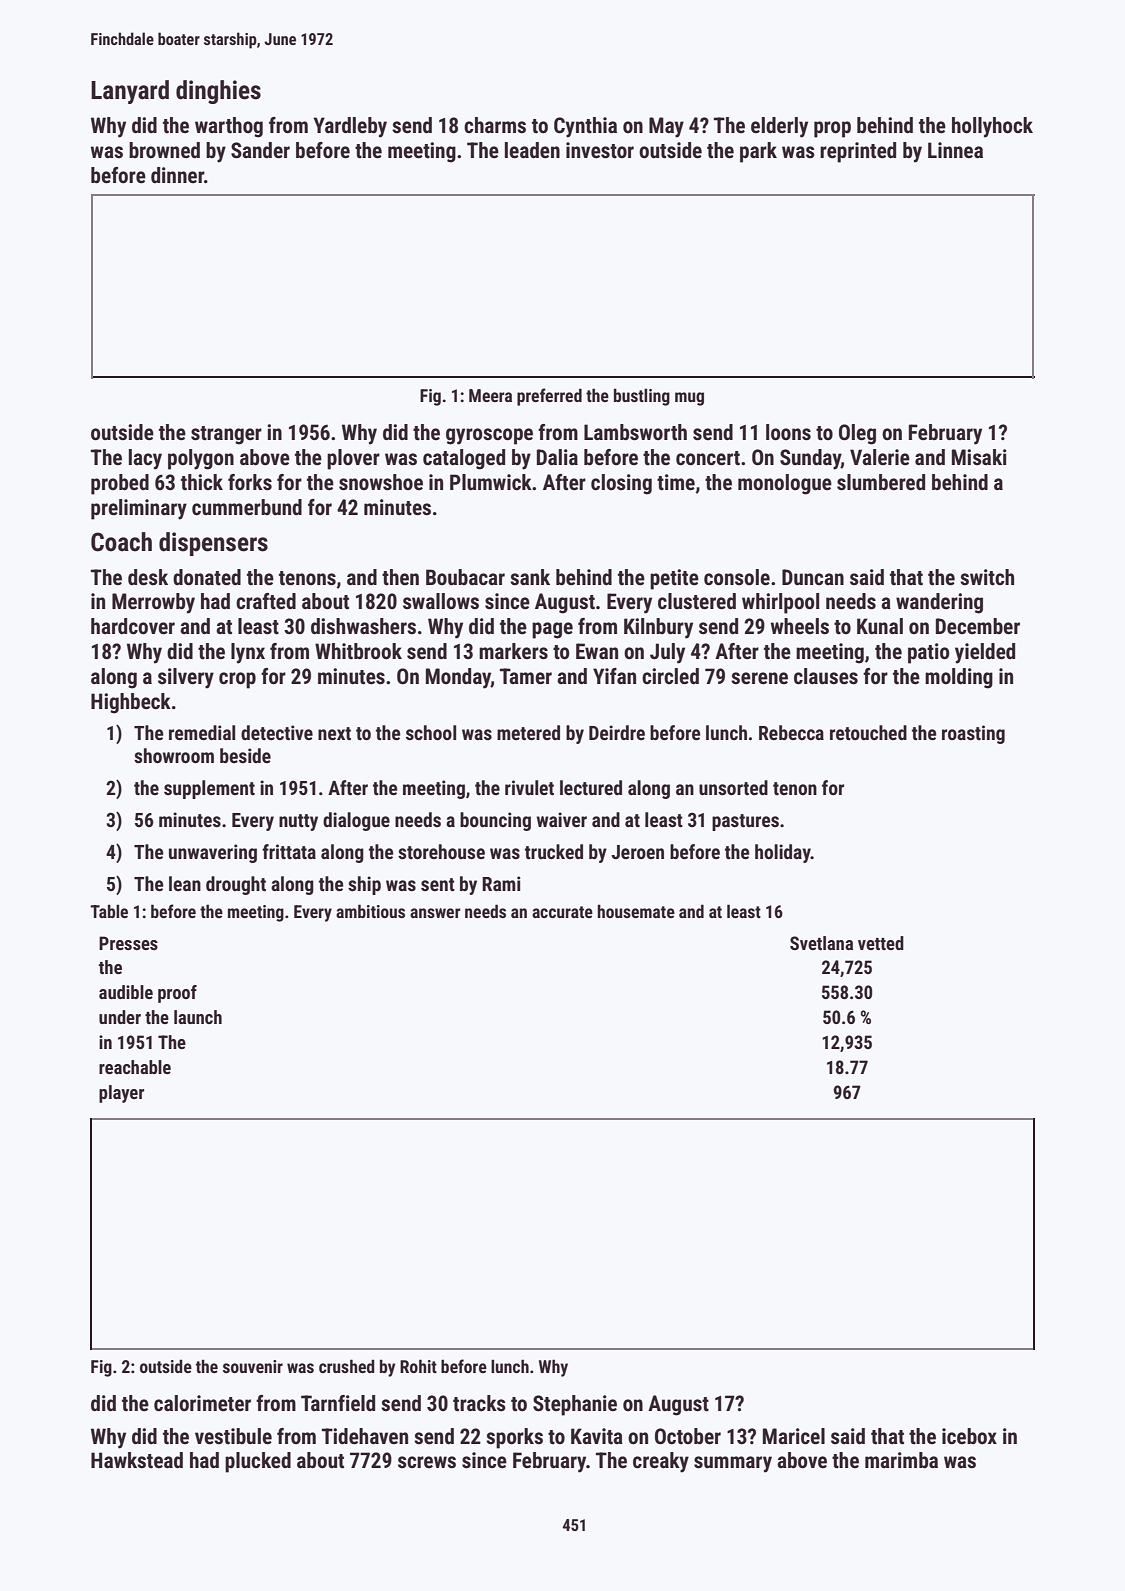 This screenshot has height=1591, width=1125. I want to click on housemate, so click(636, 911).
